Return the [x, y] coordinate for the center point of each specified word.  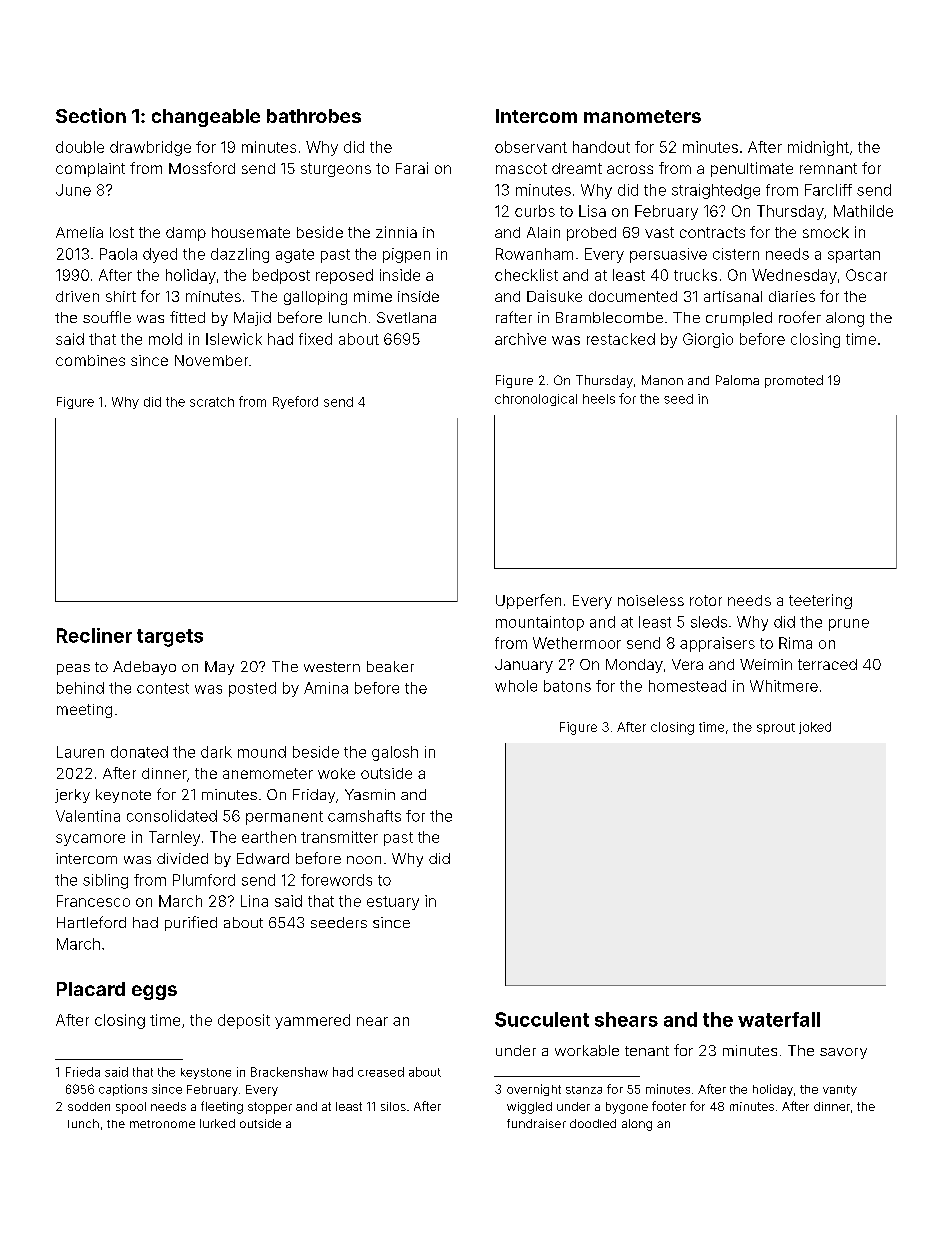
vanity [840, 1090]
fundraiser [536, 1123]
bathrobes [314, 116]
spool [131, 1108]
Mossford [202, 168]
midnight [818, 148]
